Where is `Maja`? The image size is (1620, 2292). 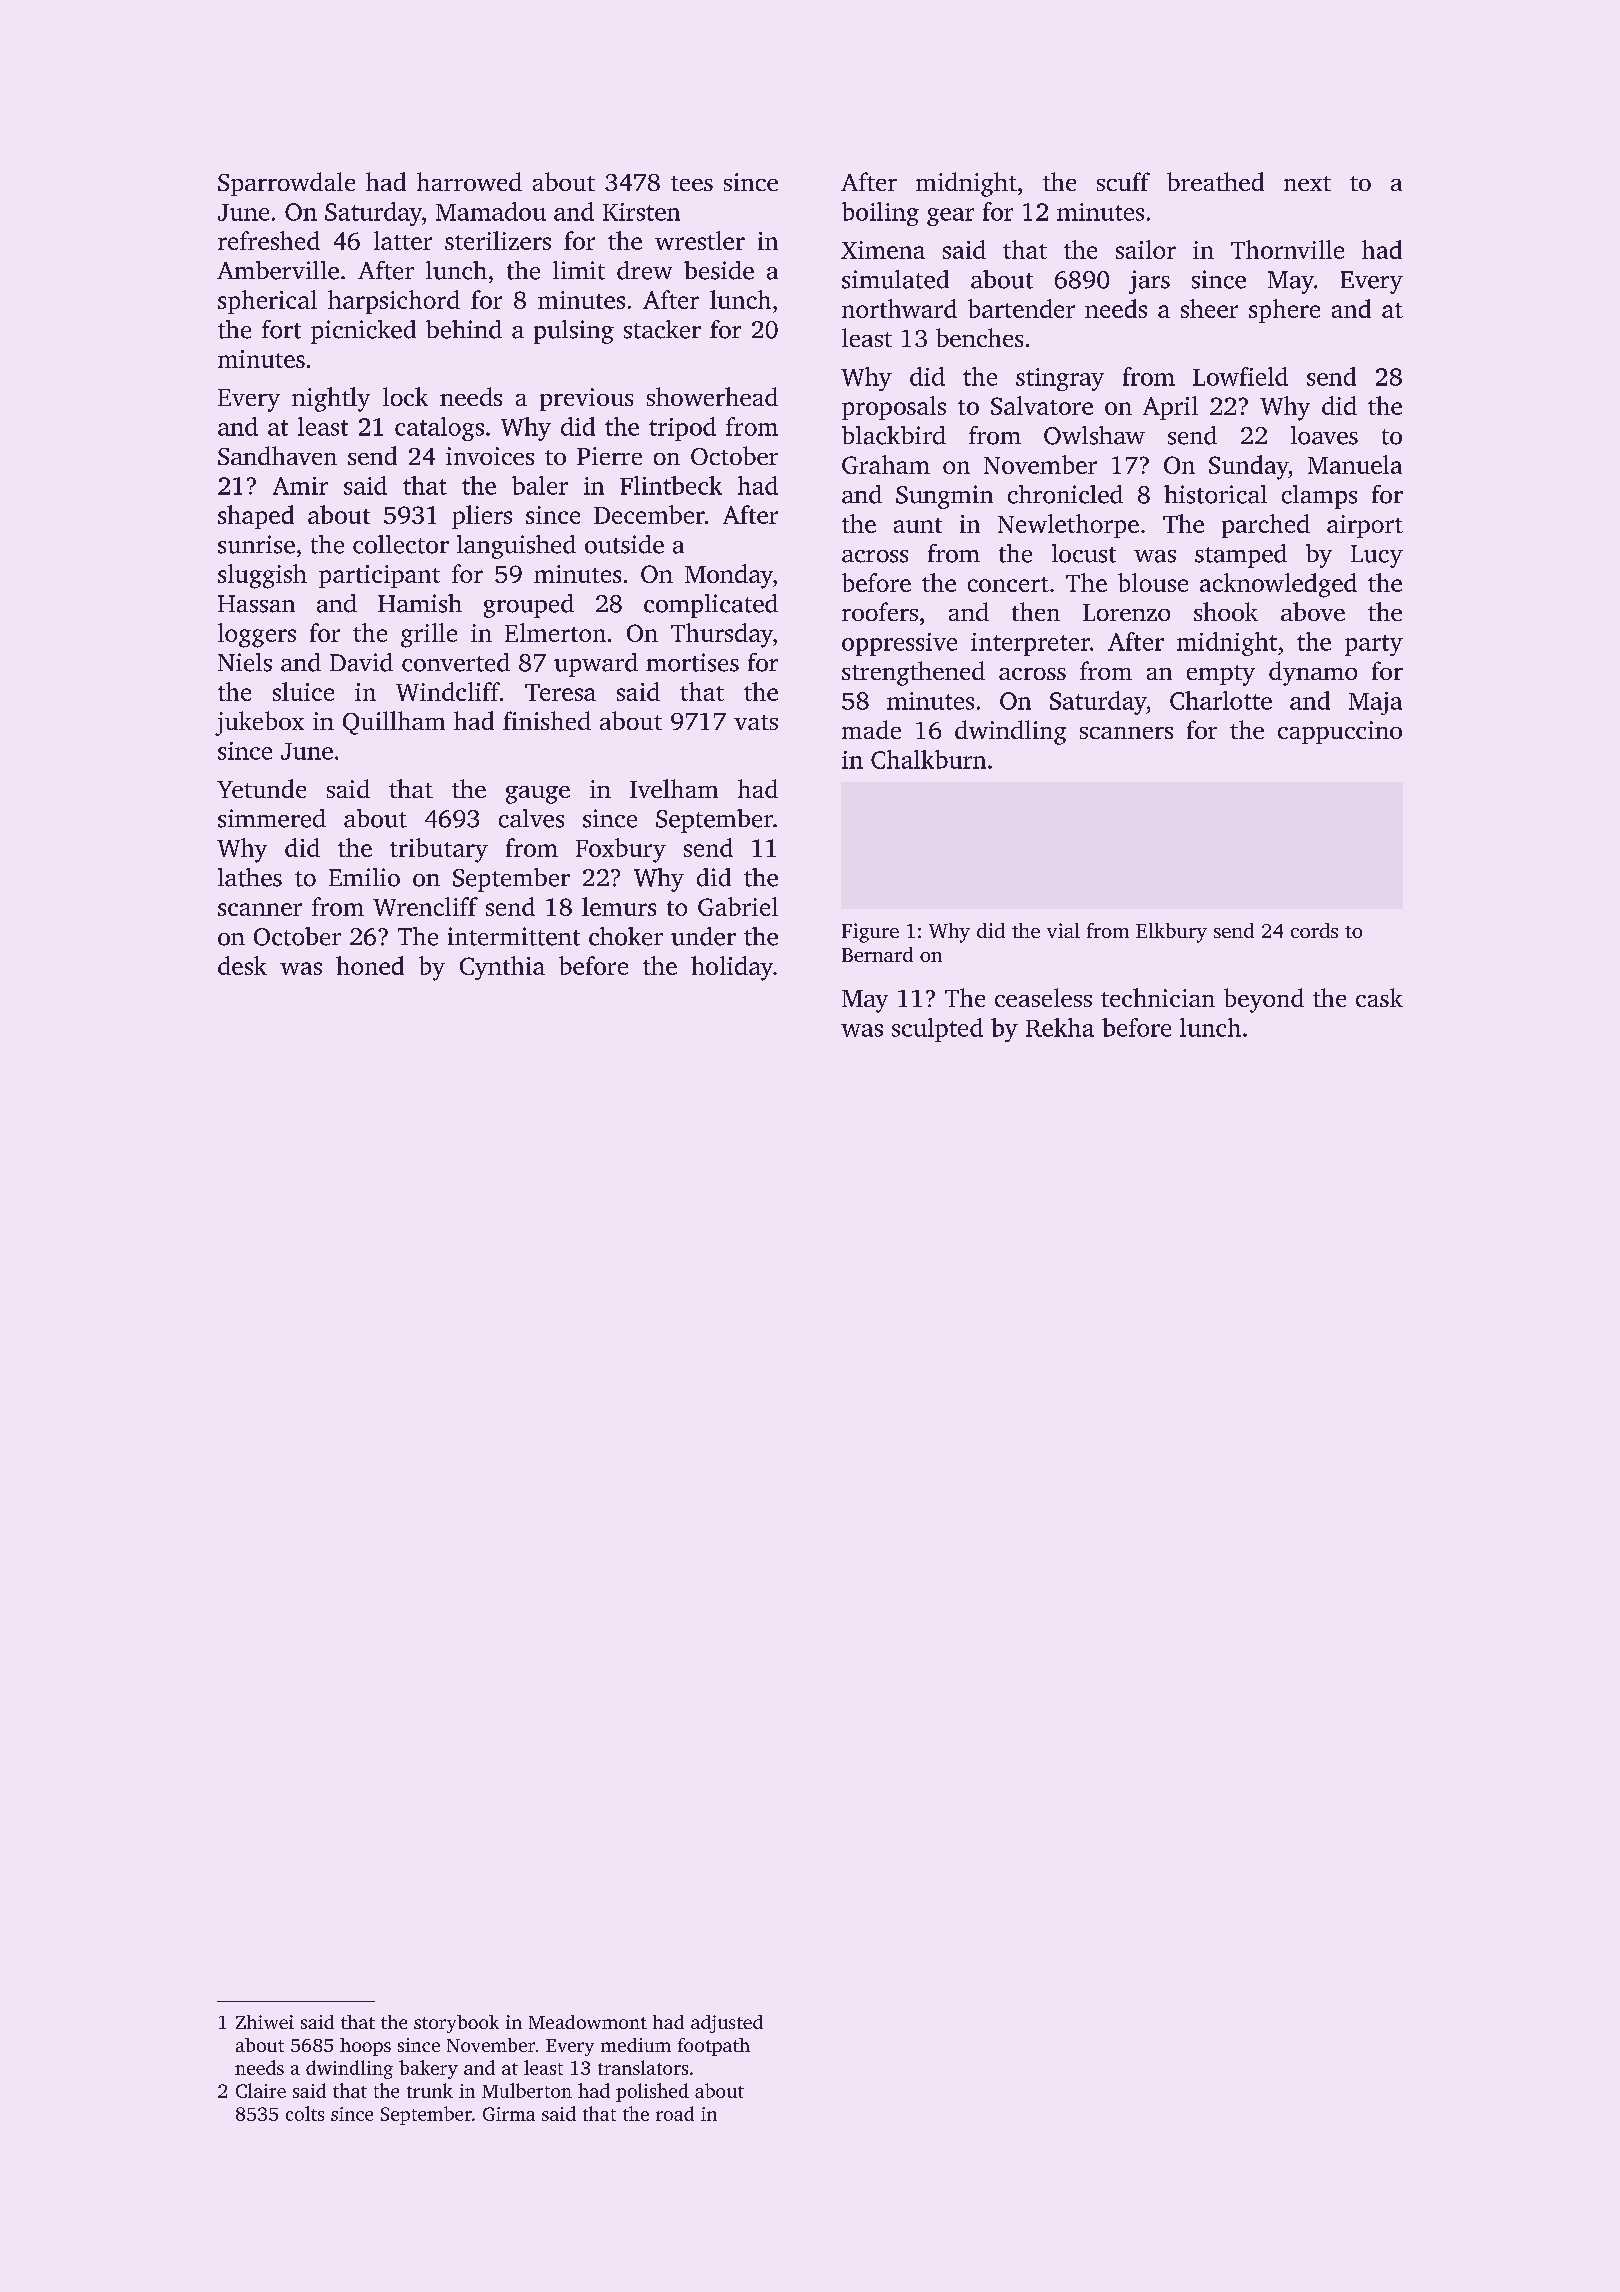 Maja is located at coordinates (1375, 703).
